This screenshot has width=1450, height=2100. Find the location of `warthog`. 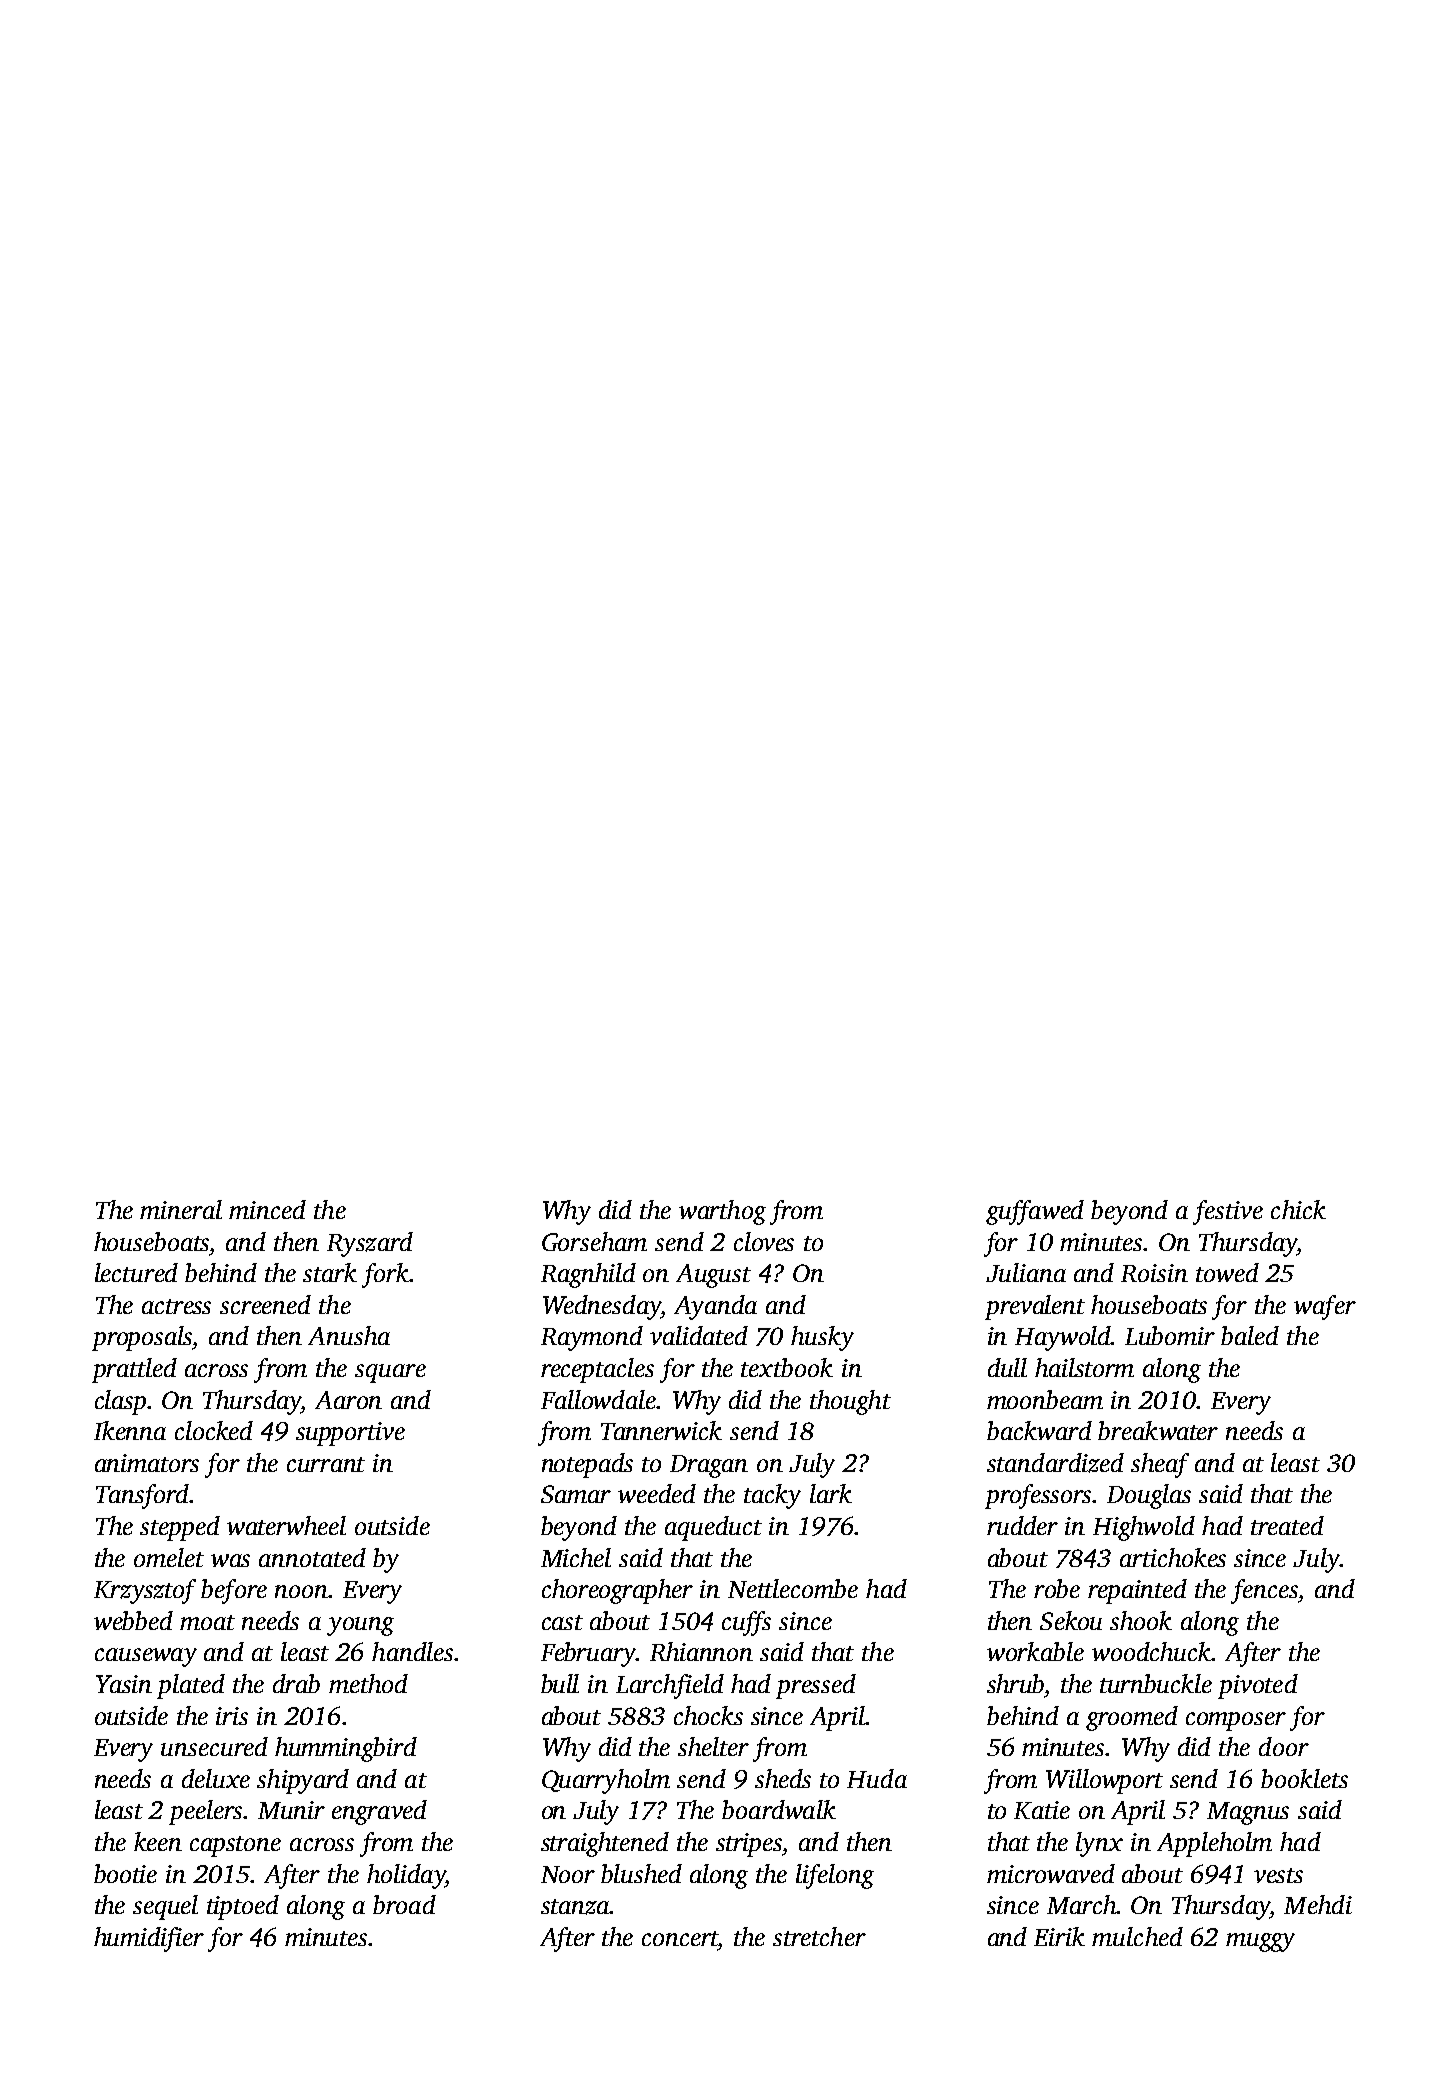

warthog is located at coordinates (722, 1212).
